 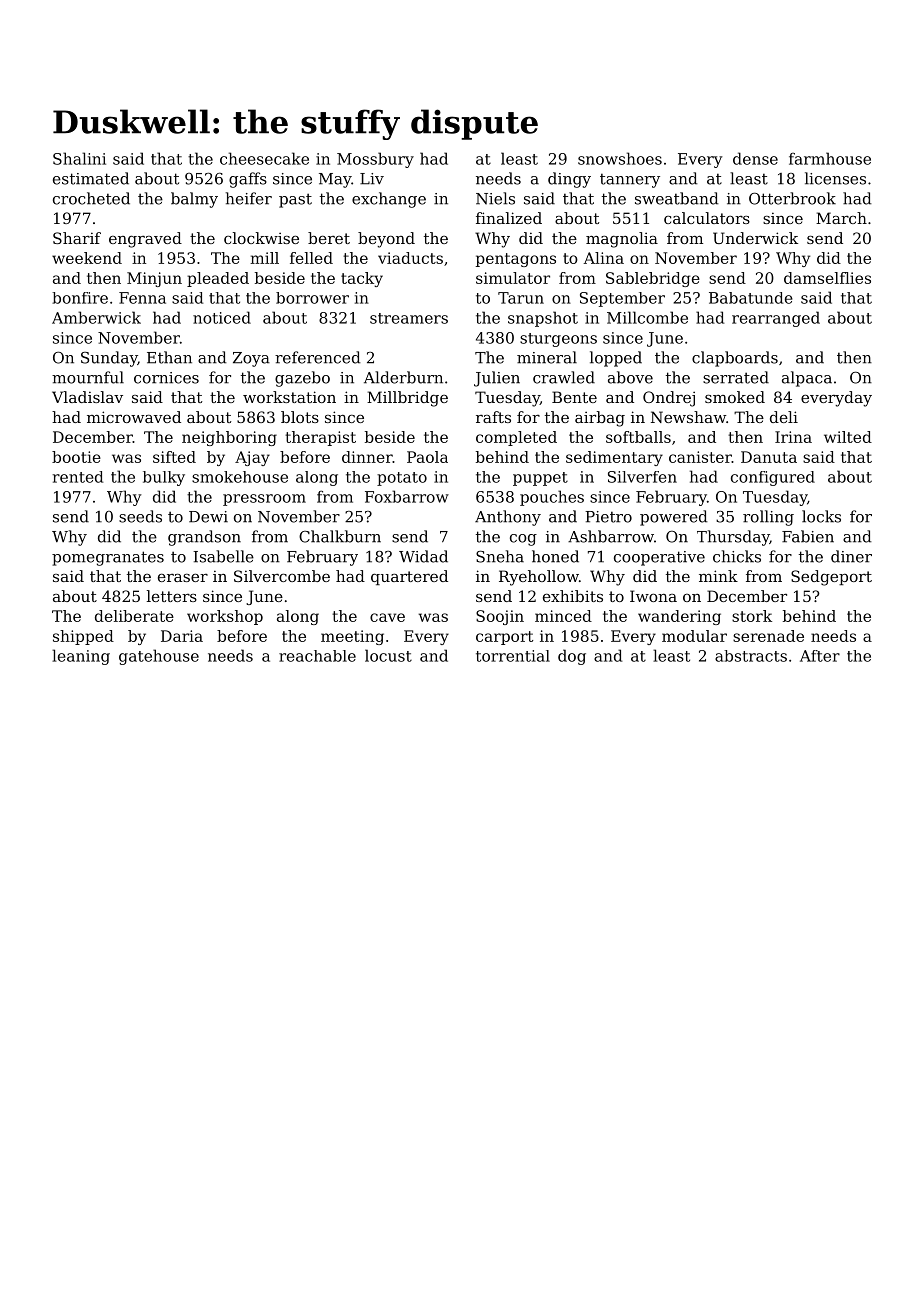 What do you see at coordinates (388, 655) in the document?
I see `locust` at bounding box center [388, 655].
